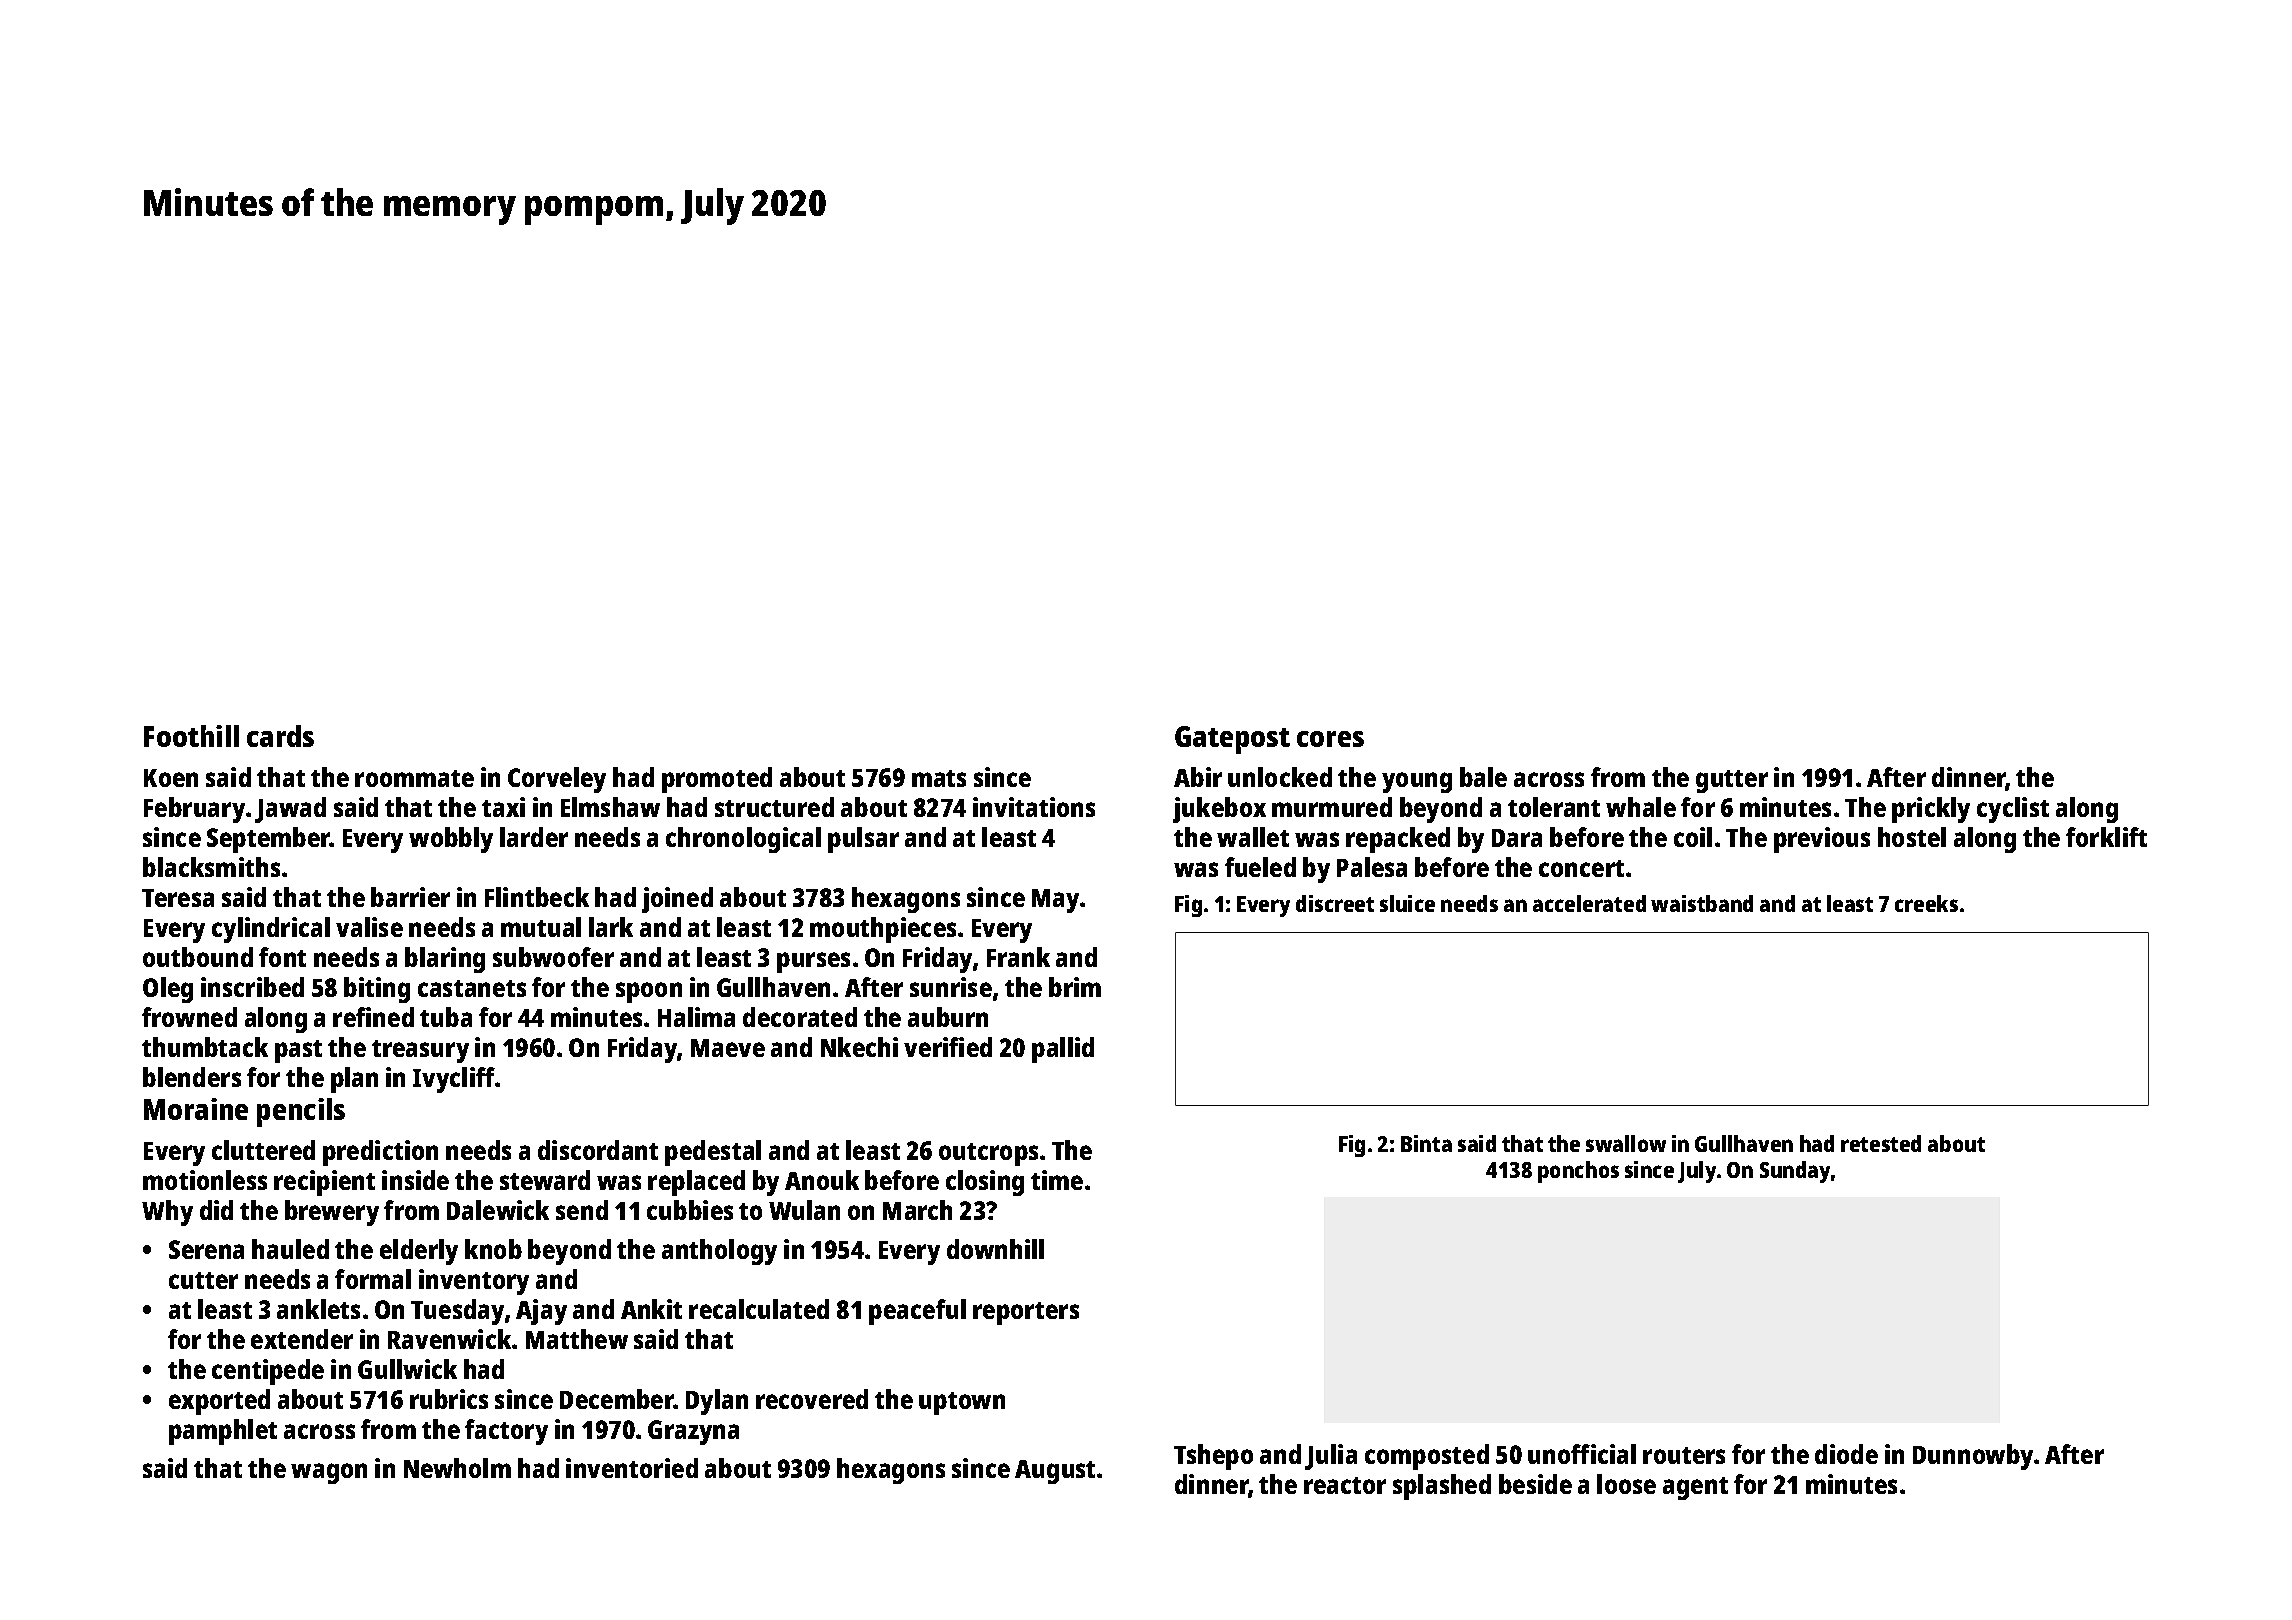 The width and height of the screenshot is (2292, 1620). Describe the element at coordinates (649, 992) in the screenshot. I see `spoon` at that location.
